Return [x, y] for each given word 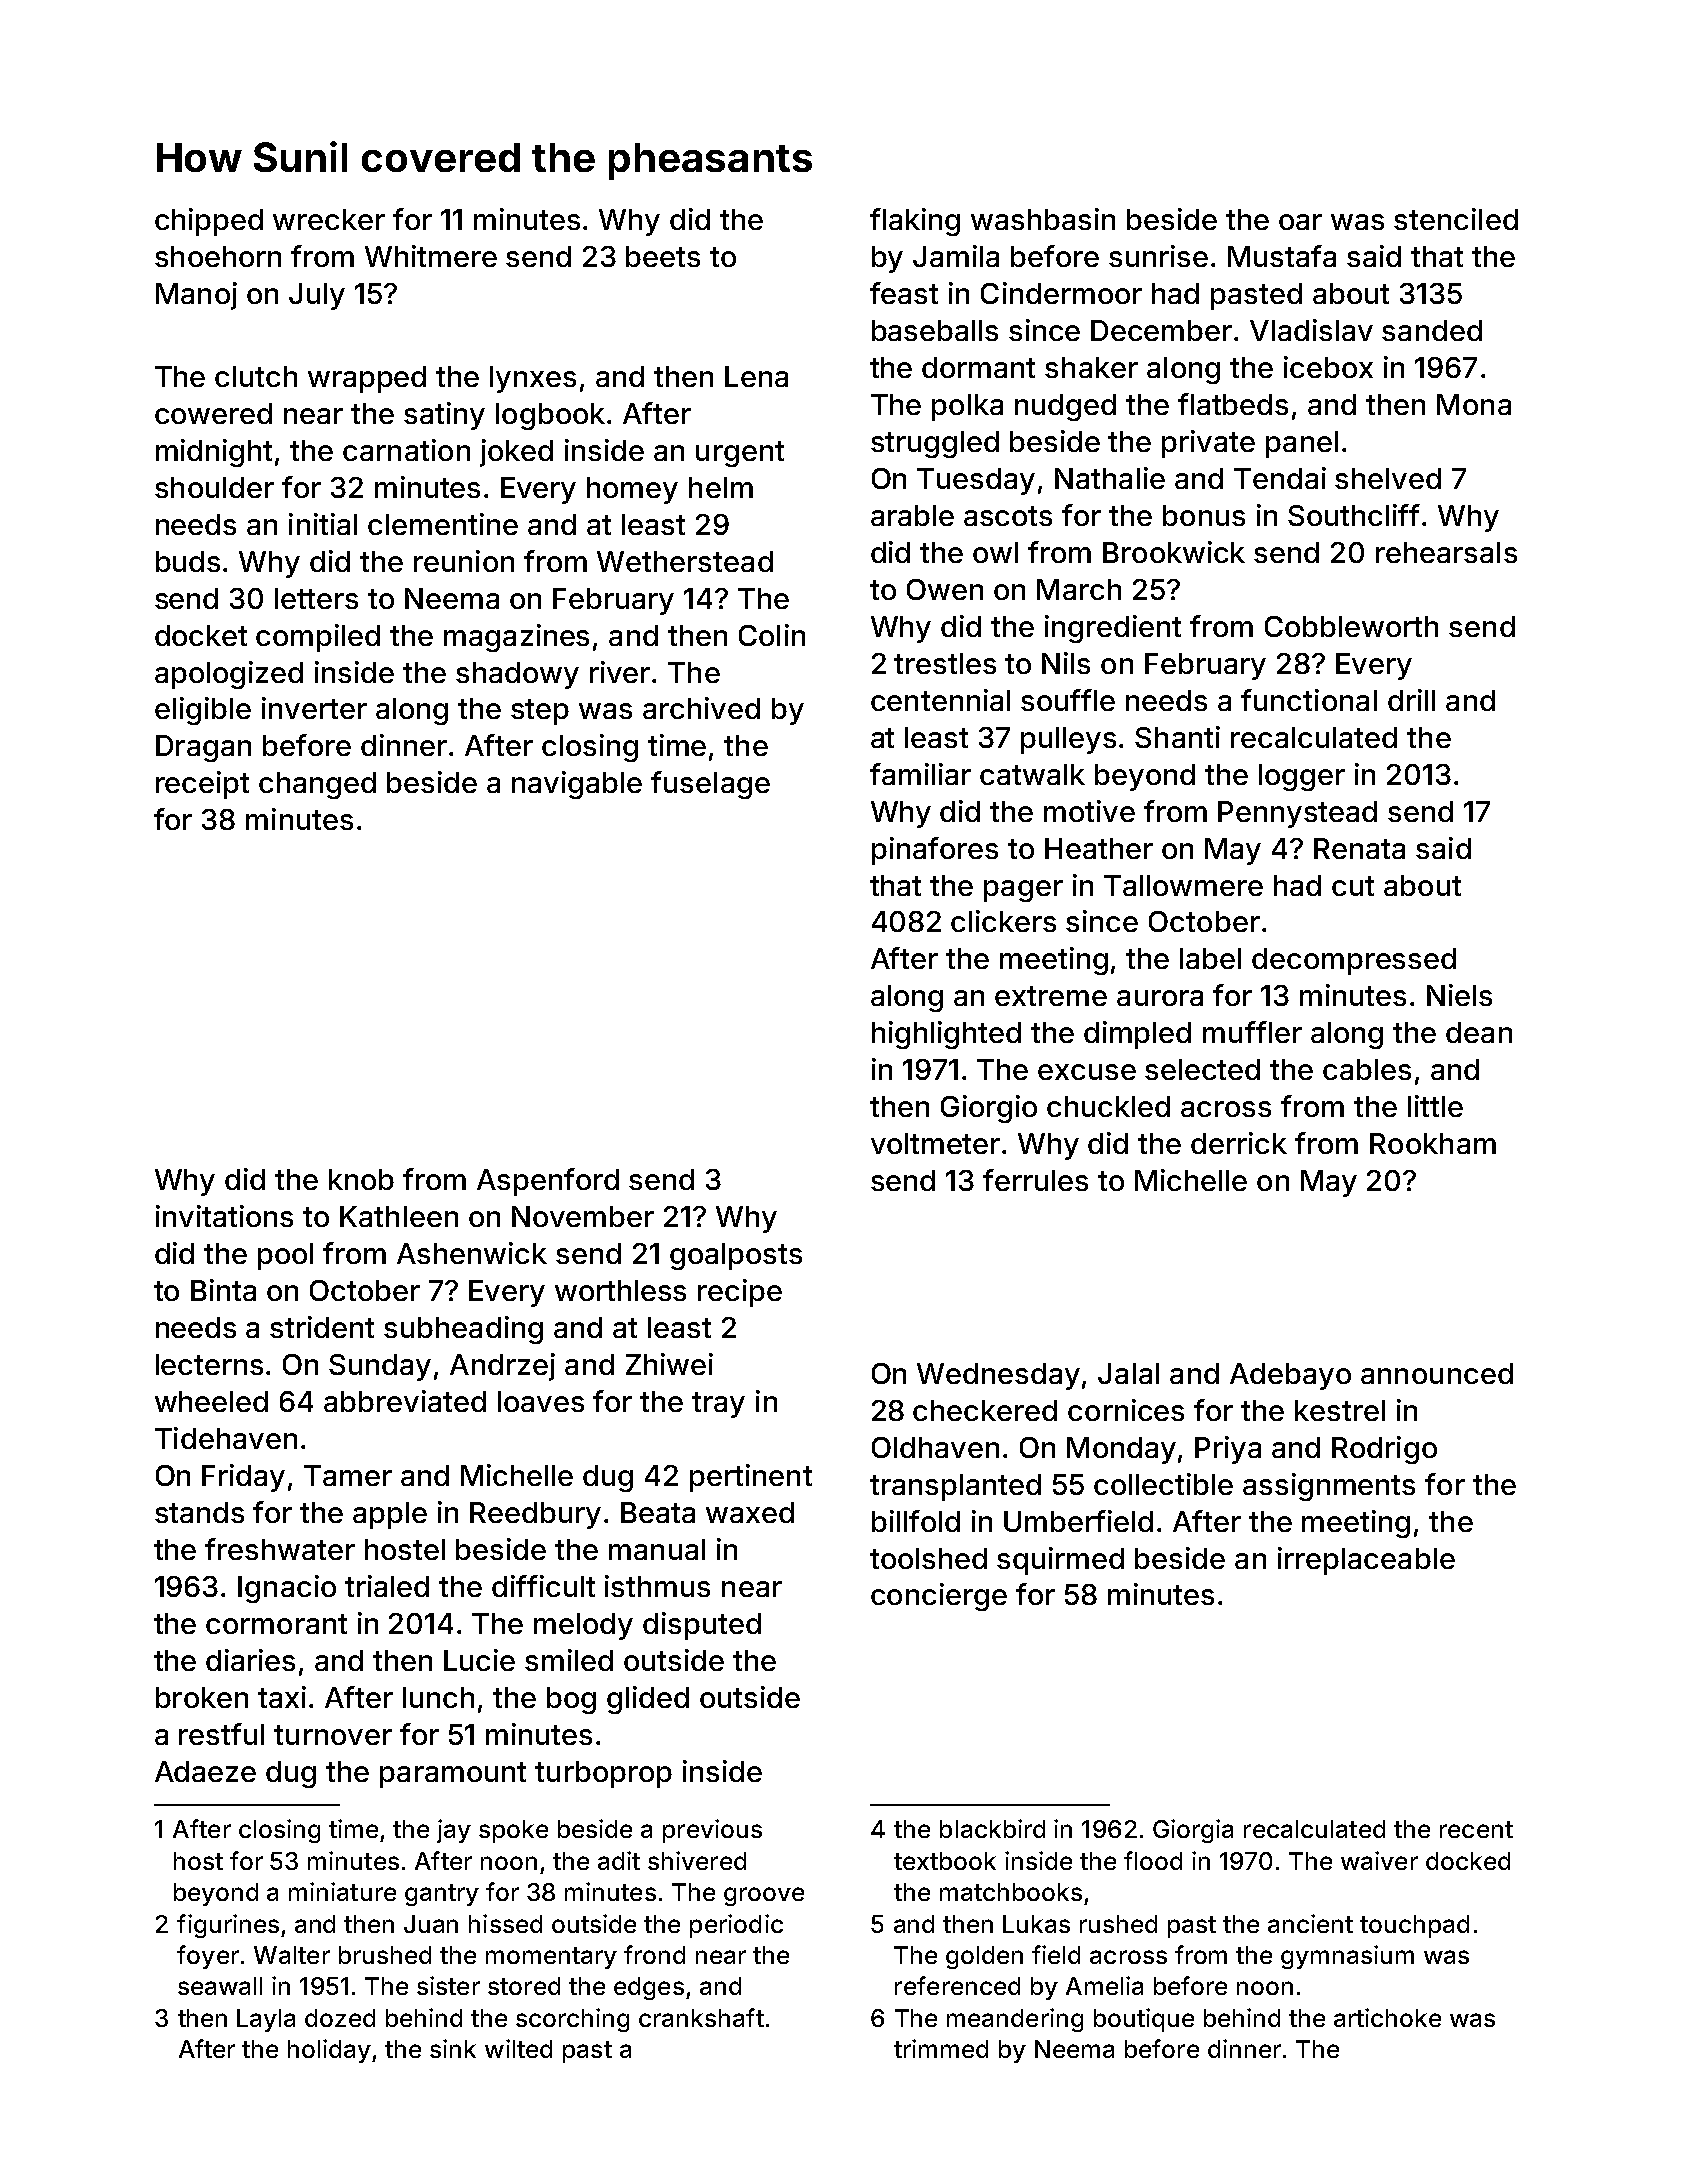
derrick [1239, 1143]
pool [285, 1256]
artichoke [1387, 2017]
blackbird [992, 1828]
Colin [772, 635]
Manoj [196, 296]
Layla [266, 2020]
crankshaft [701, 2017]
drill [1411, 700]
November [583, 1216]
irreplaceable [1366, 1561]
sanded [1432, 330]
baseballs [935, 330]
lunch [438, 1697]
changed [317, 785]
